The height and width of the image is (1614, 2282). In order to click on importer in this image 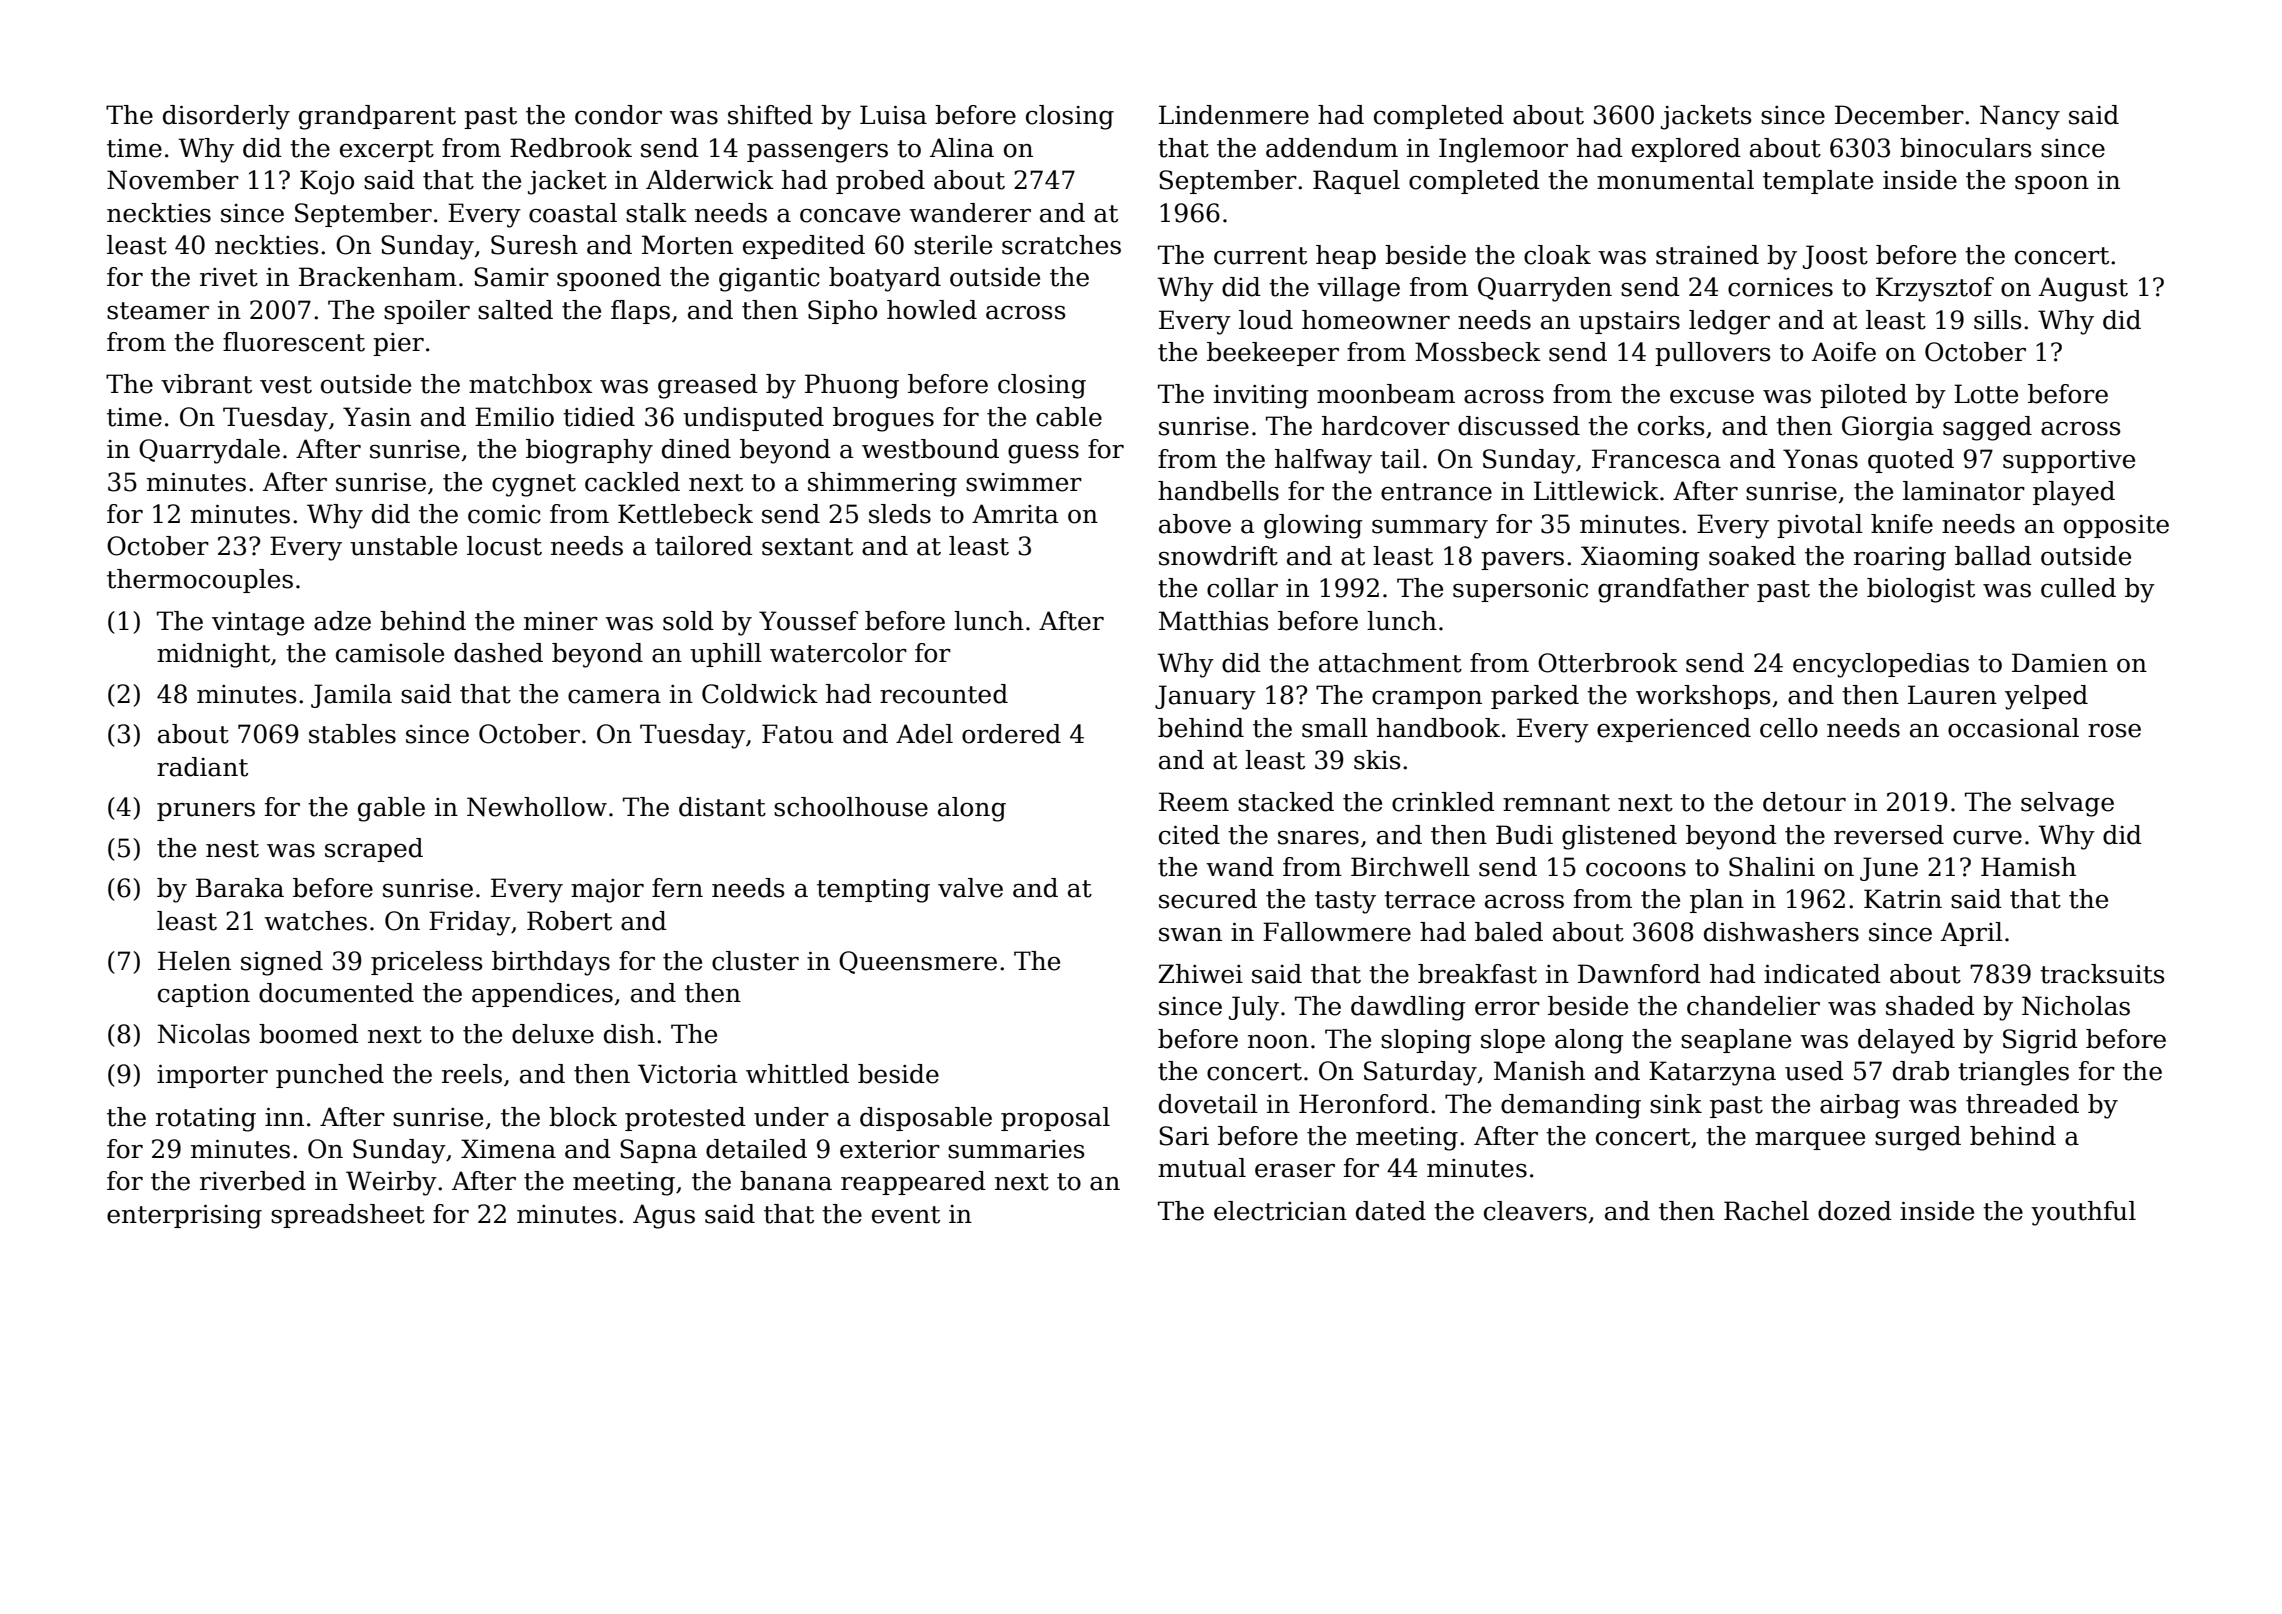, I will do `click(212, 1076)`.
